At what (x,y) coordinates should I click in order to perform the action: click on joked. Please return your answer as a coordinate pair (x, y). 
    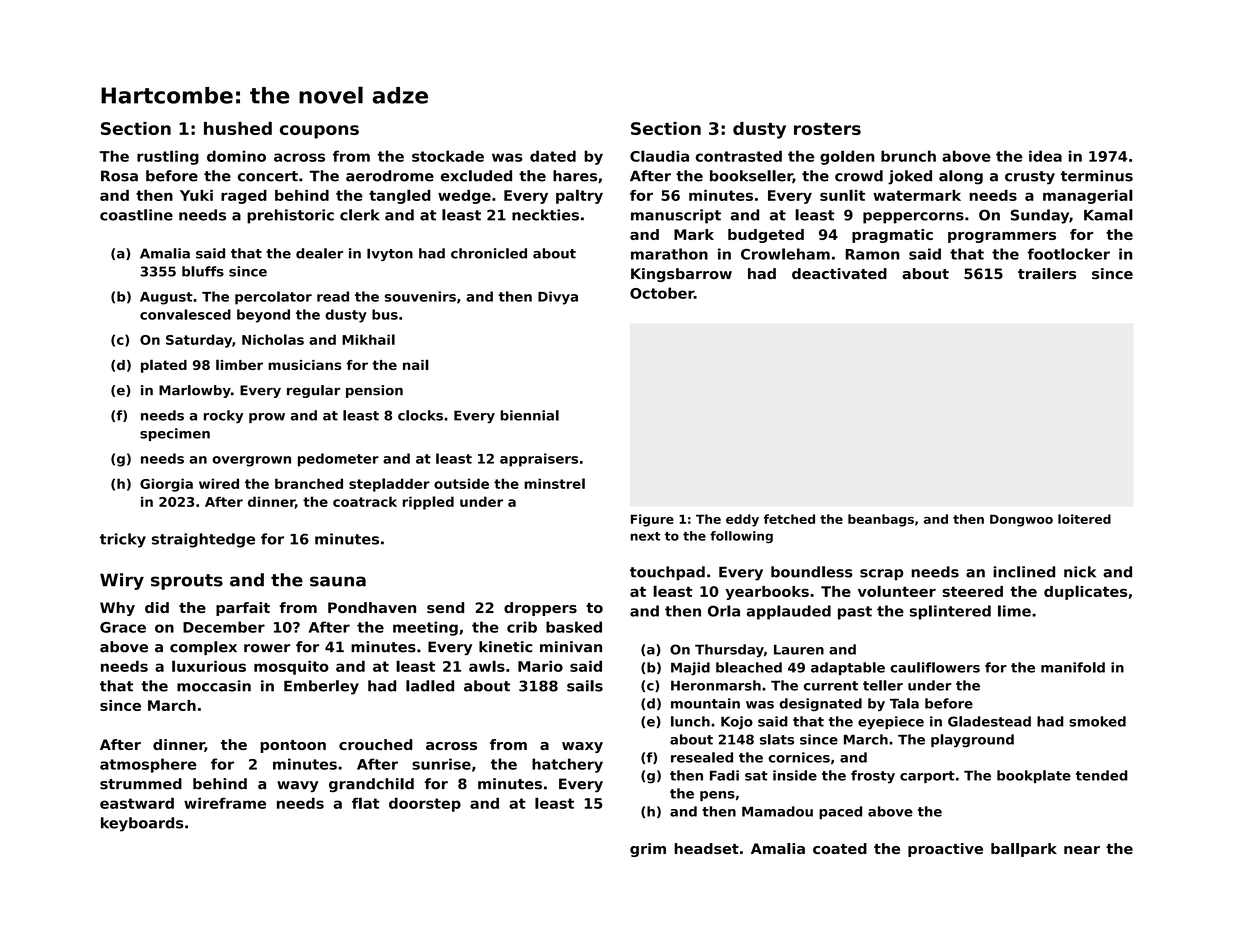
    Looking at the image, I should click on (910, 177).
